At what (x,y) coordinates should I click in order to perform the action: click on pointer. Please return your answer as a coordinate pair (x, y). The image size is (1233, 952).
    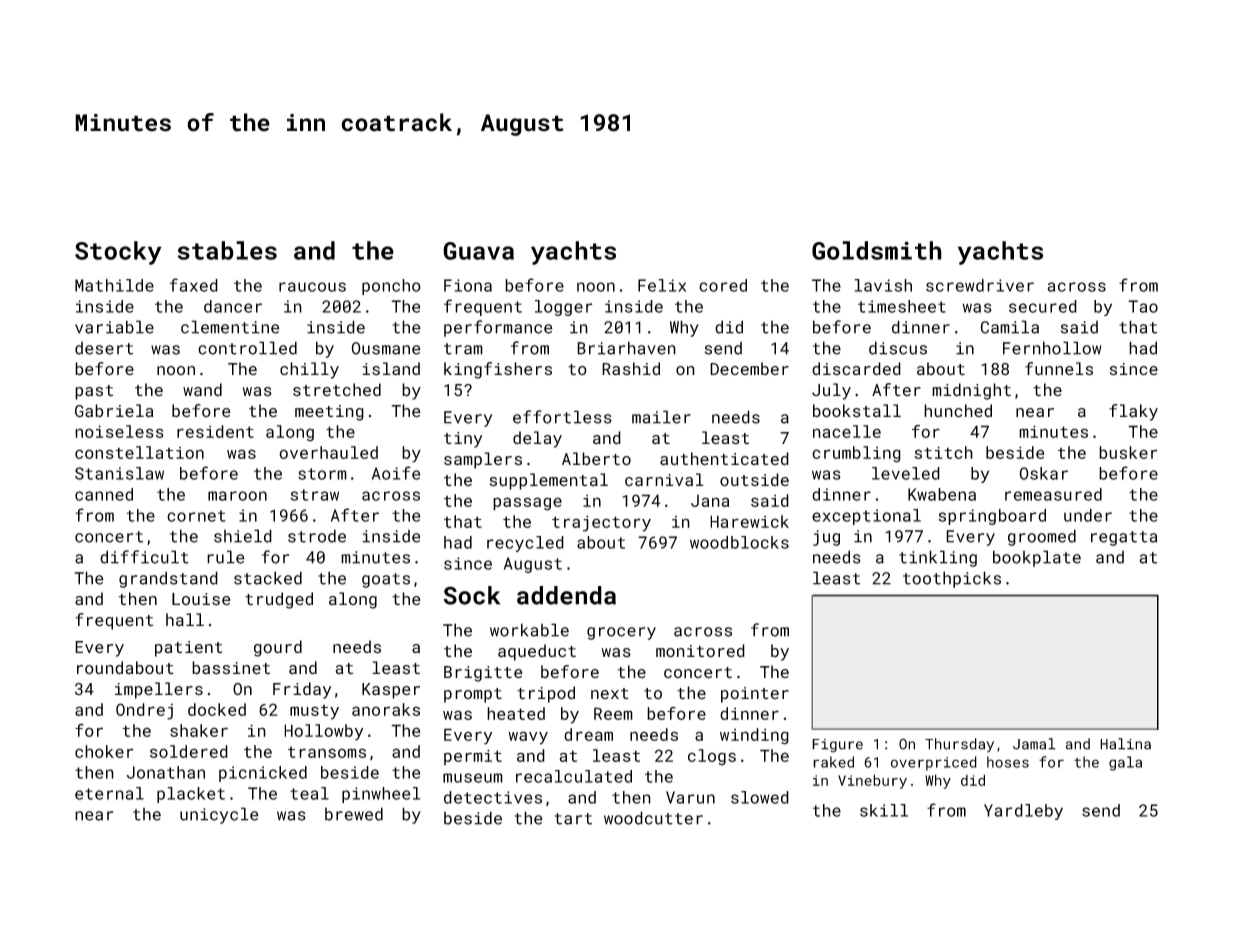
    Looking at the image, I should click on (755, 695).
